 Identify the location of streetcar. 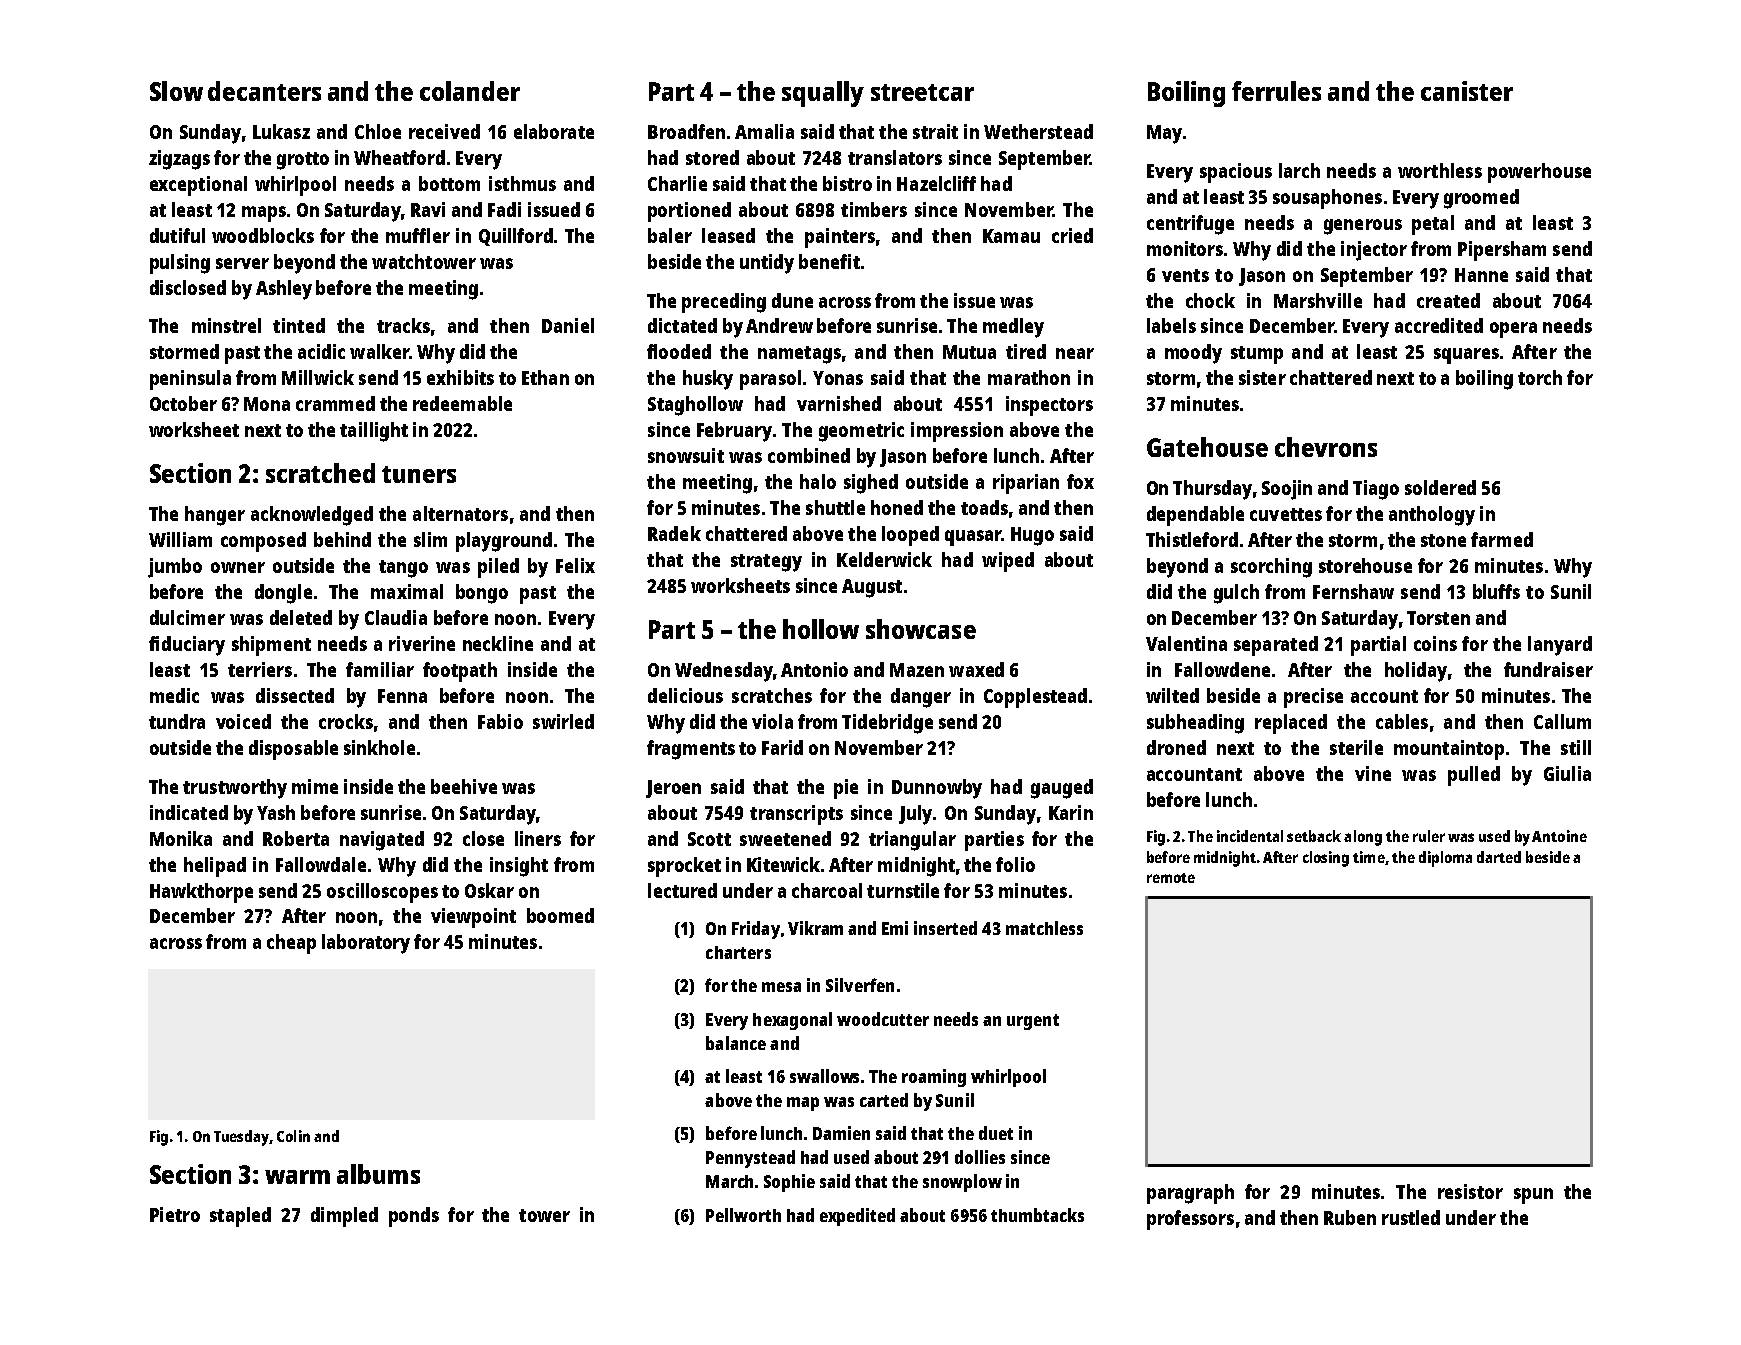
(922, 92).
